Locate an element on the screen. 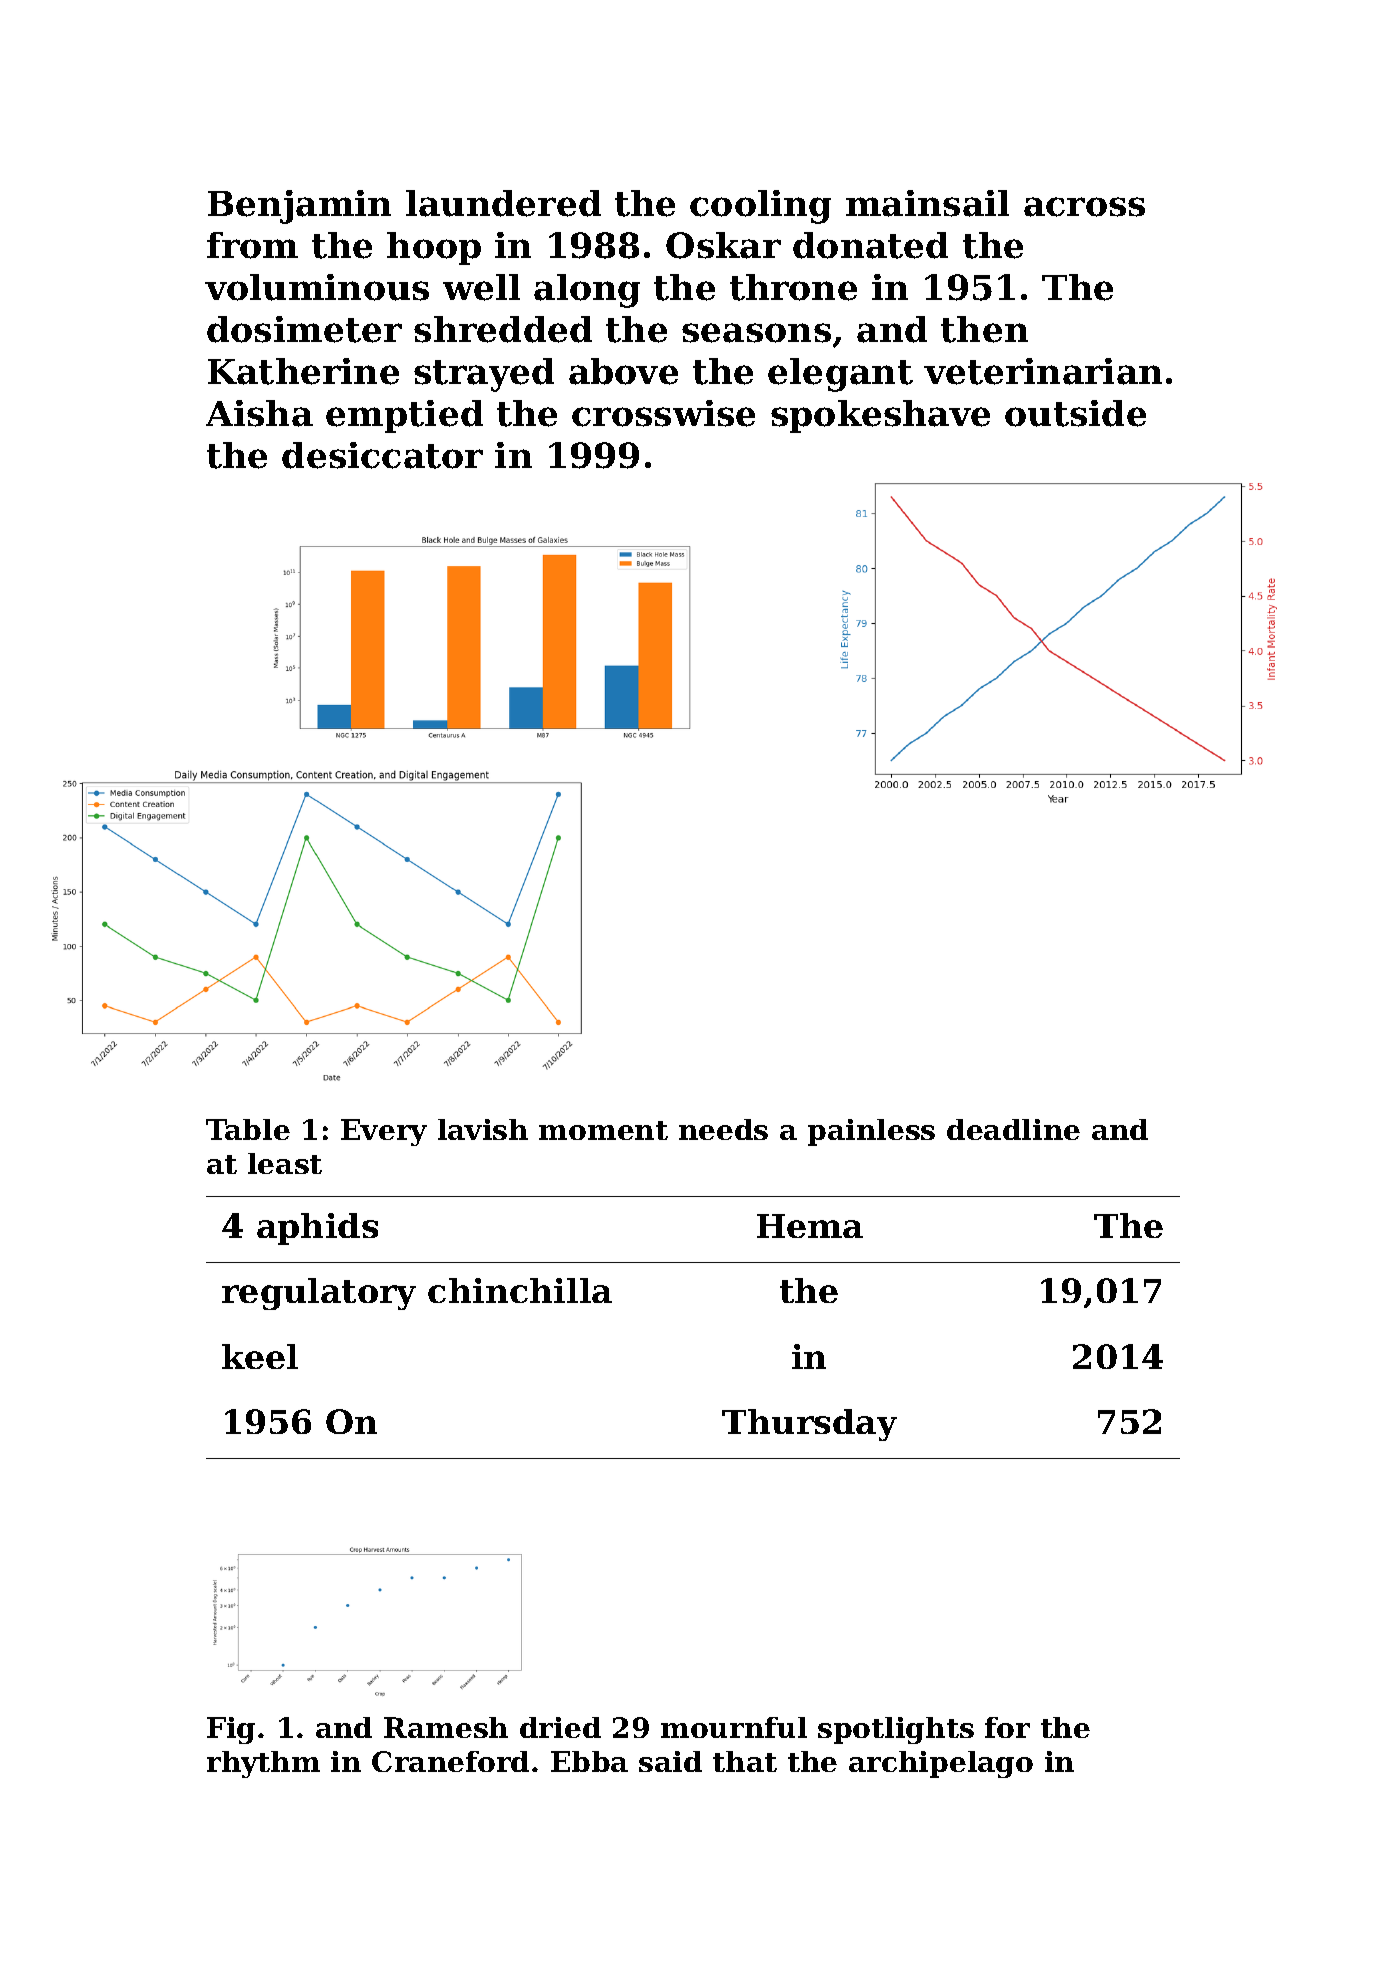 This screenshot has height=1969, width=1386. chinchilla is located at coordinates (520, 1290).
